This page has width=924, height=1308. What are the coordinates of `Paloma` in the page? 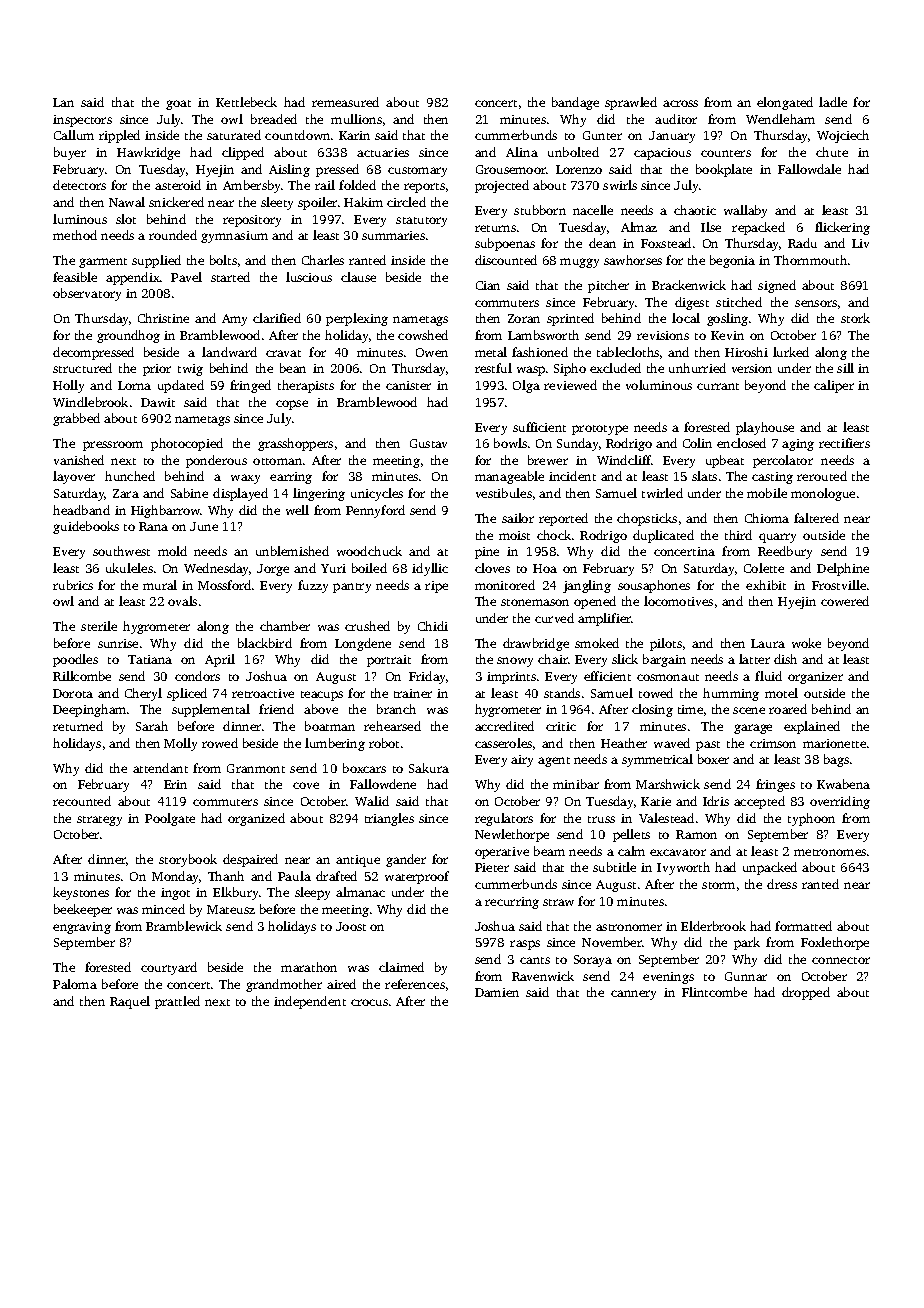 It's located at (75, 984).
